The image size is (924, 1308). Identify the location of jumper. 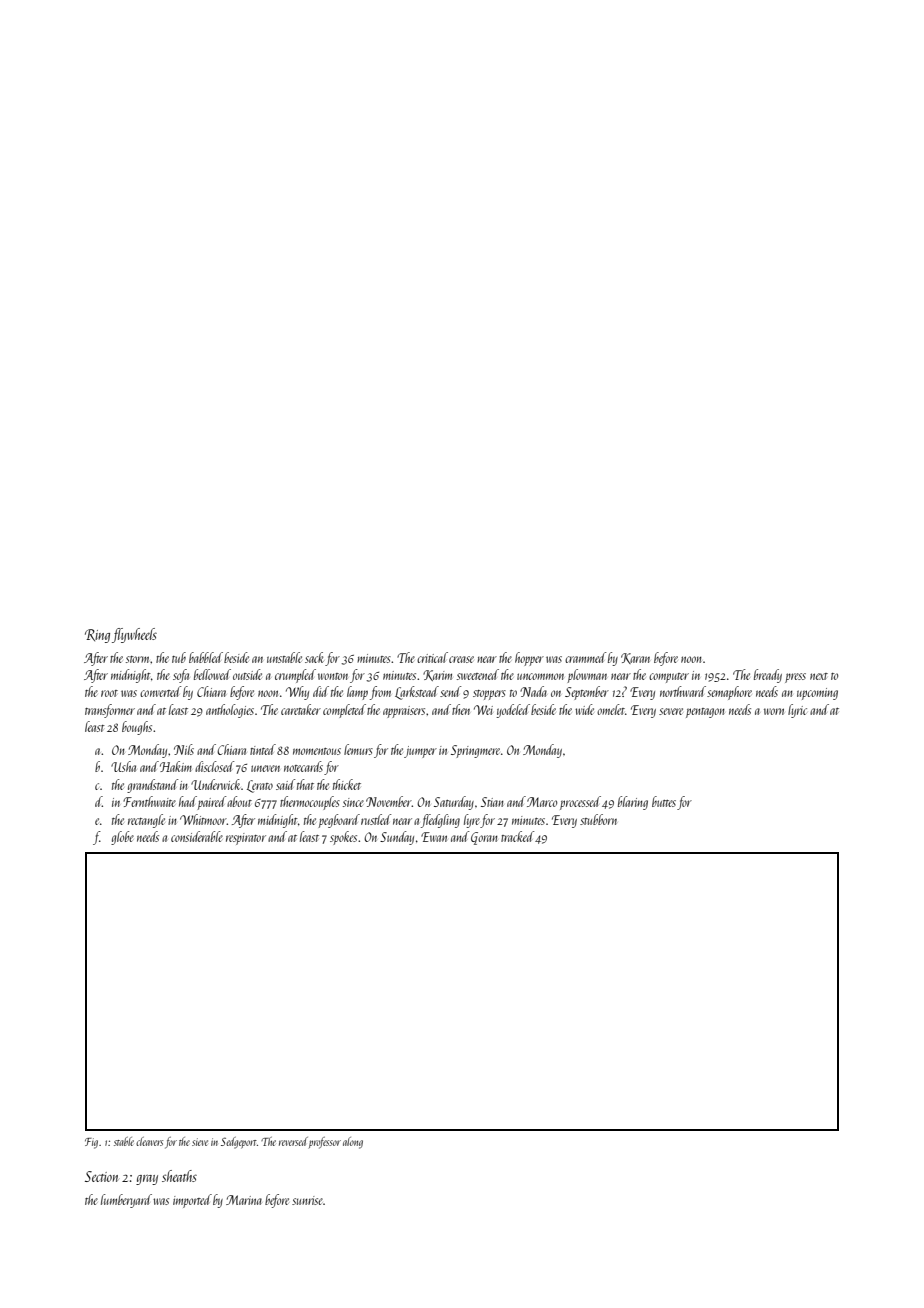
(420, 752).
